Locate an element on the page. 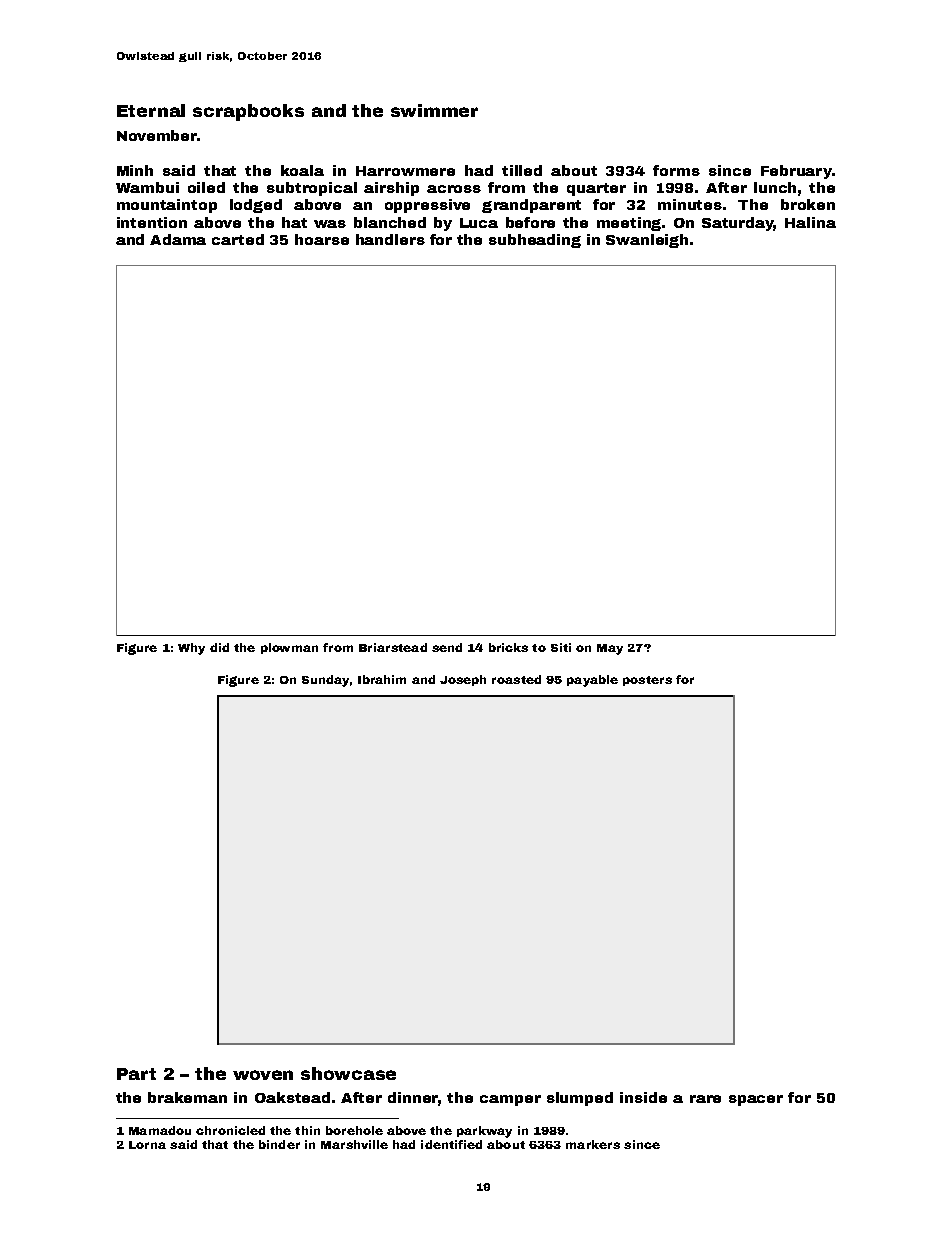 The width and height of the page is (952, 1233). showcase is located at coordinates (348, 1073).
